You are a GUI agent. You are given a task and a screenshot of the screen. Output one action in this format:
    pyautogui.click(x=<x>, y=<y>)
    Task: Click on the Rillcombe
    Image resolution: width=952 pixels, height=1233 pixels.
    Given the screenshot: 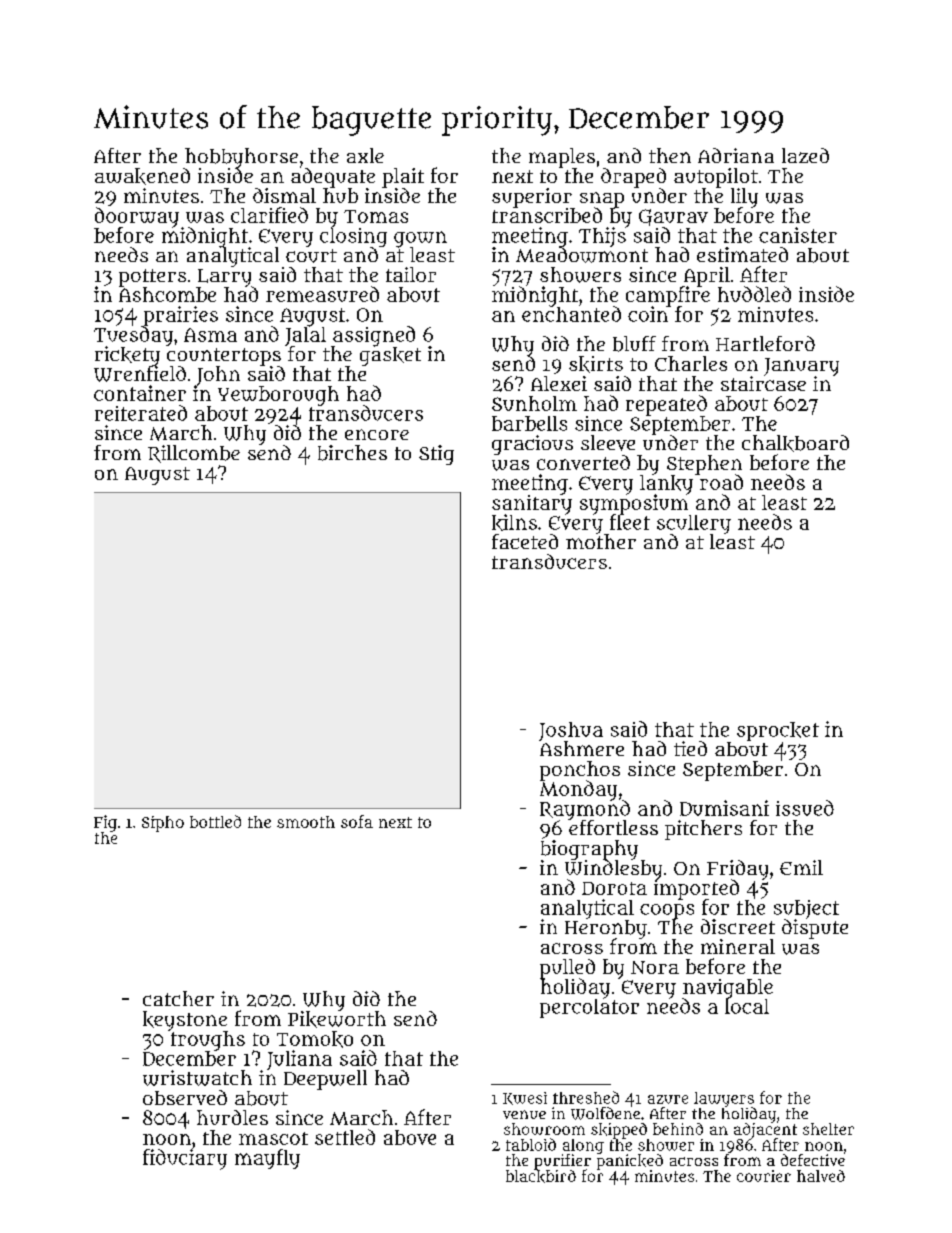 What is the action you would take?
    pyautogui.click(x=194, y=454)
